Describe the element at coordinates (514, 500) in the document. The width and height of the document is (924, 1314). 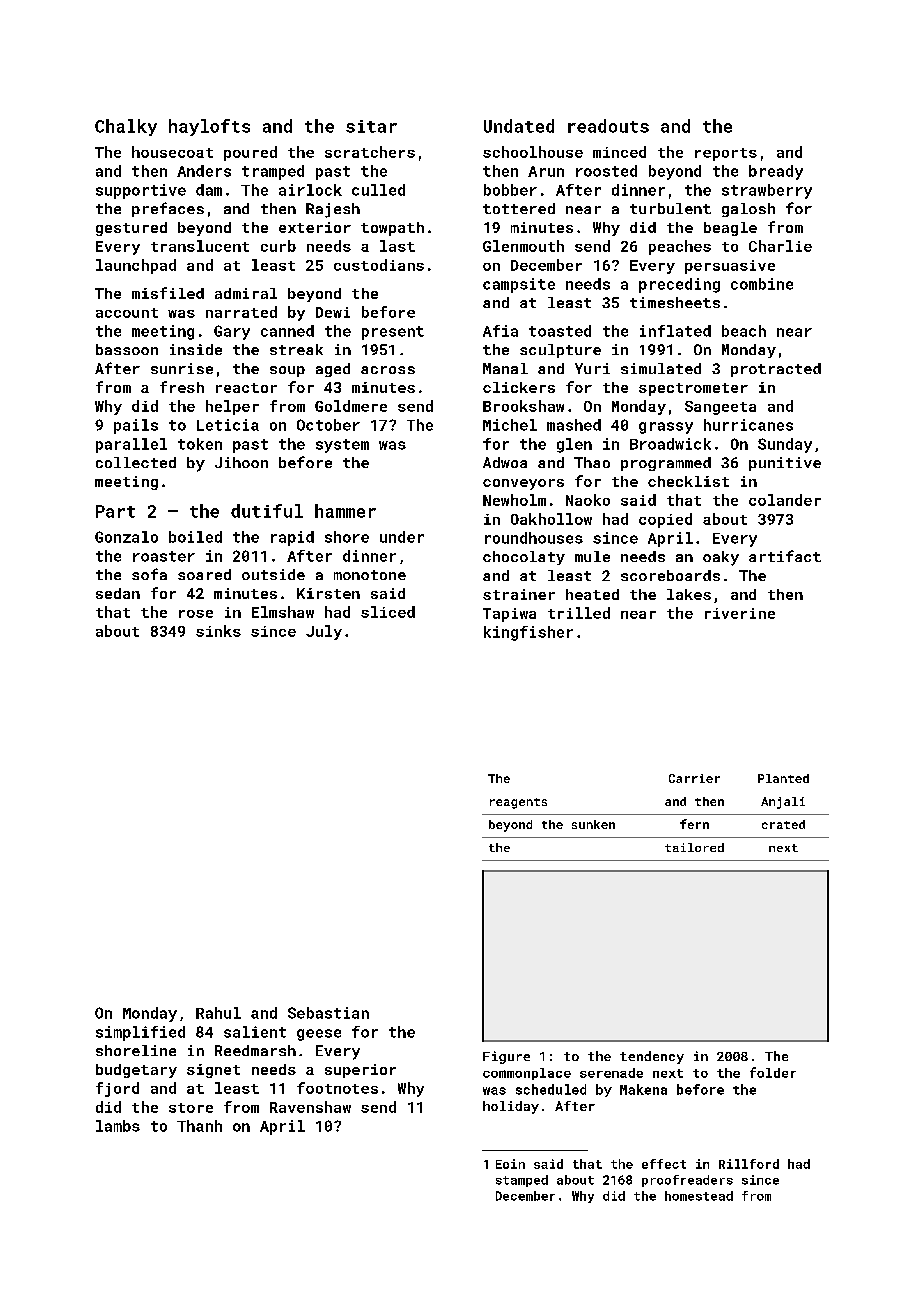
I see `Newholm` at that location.
